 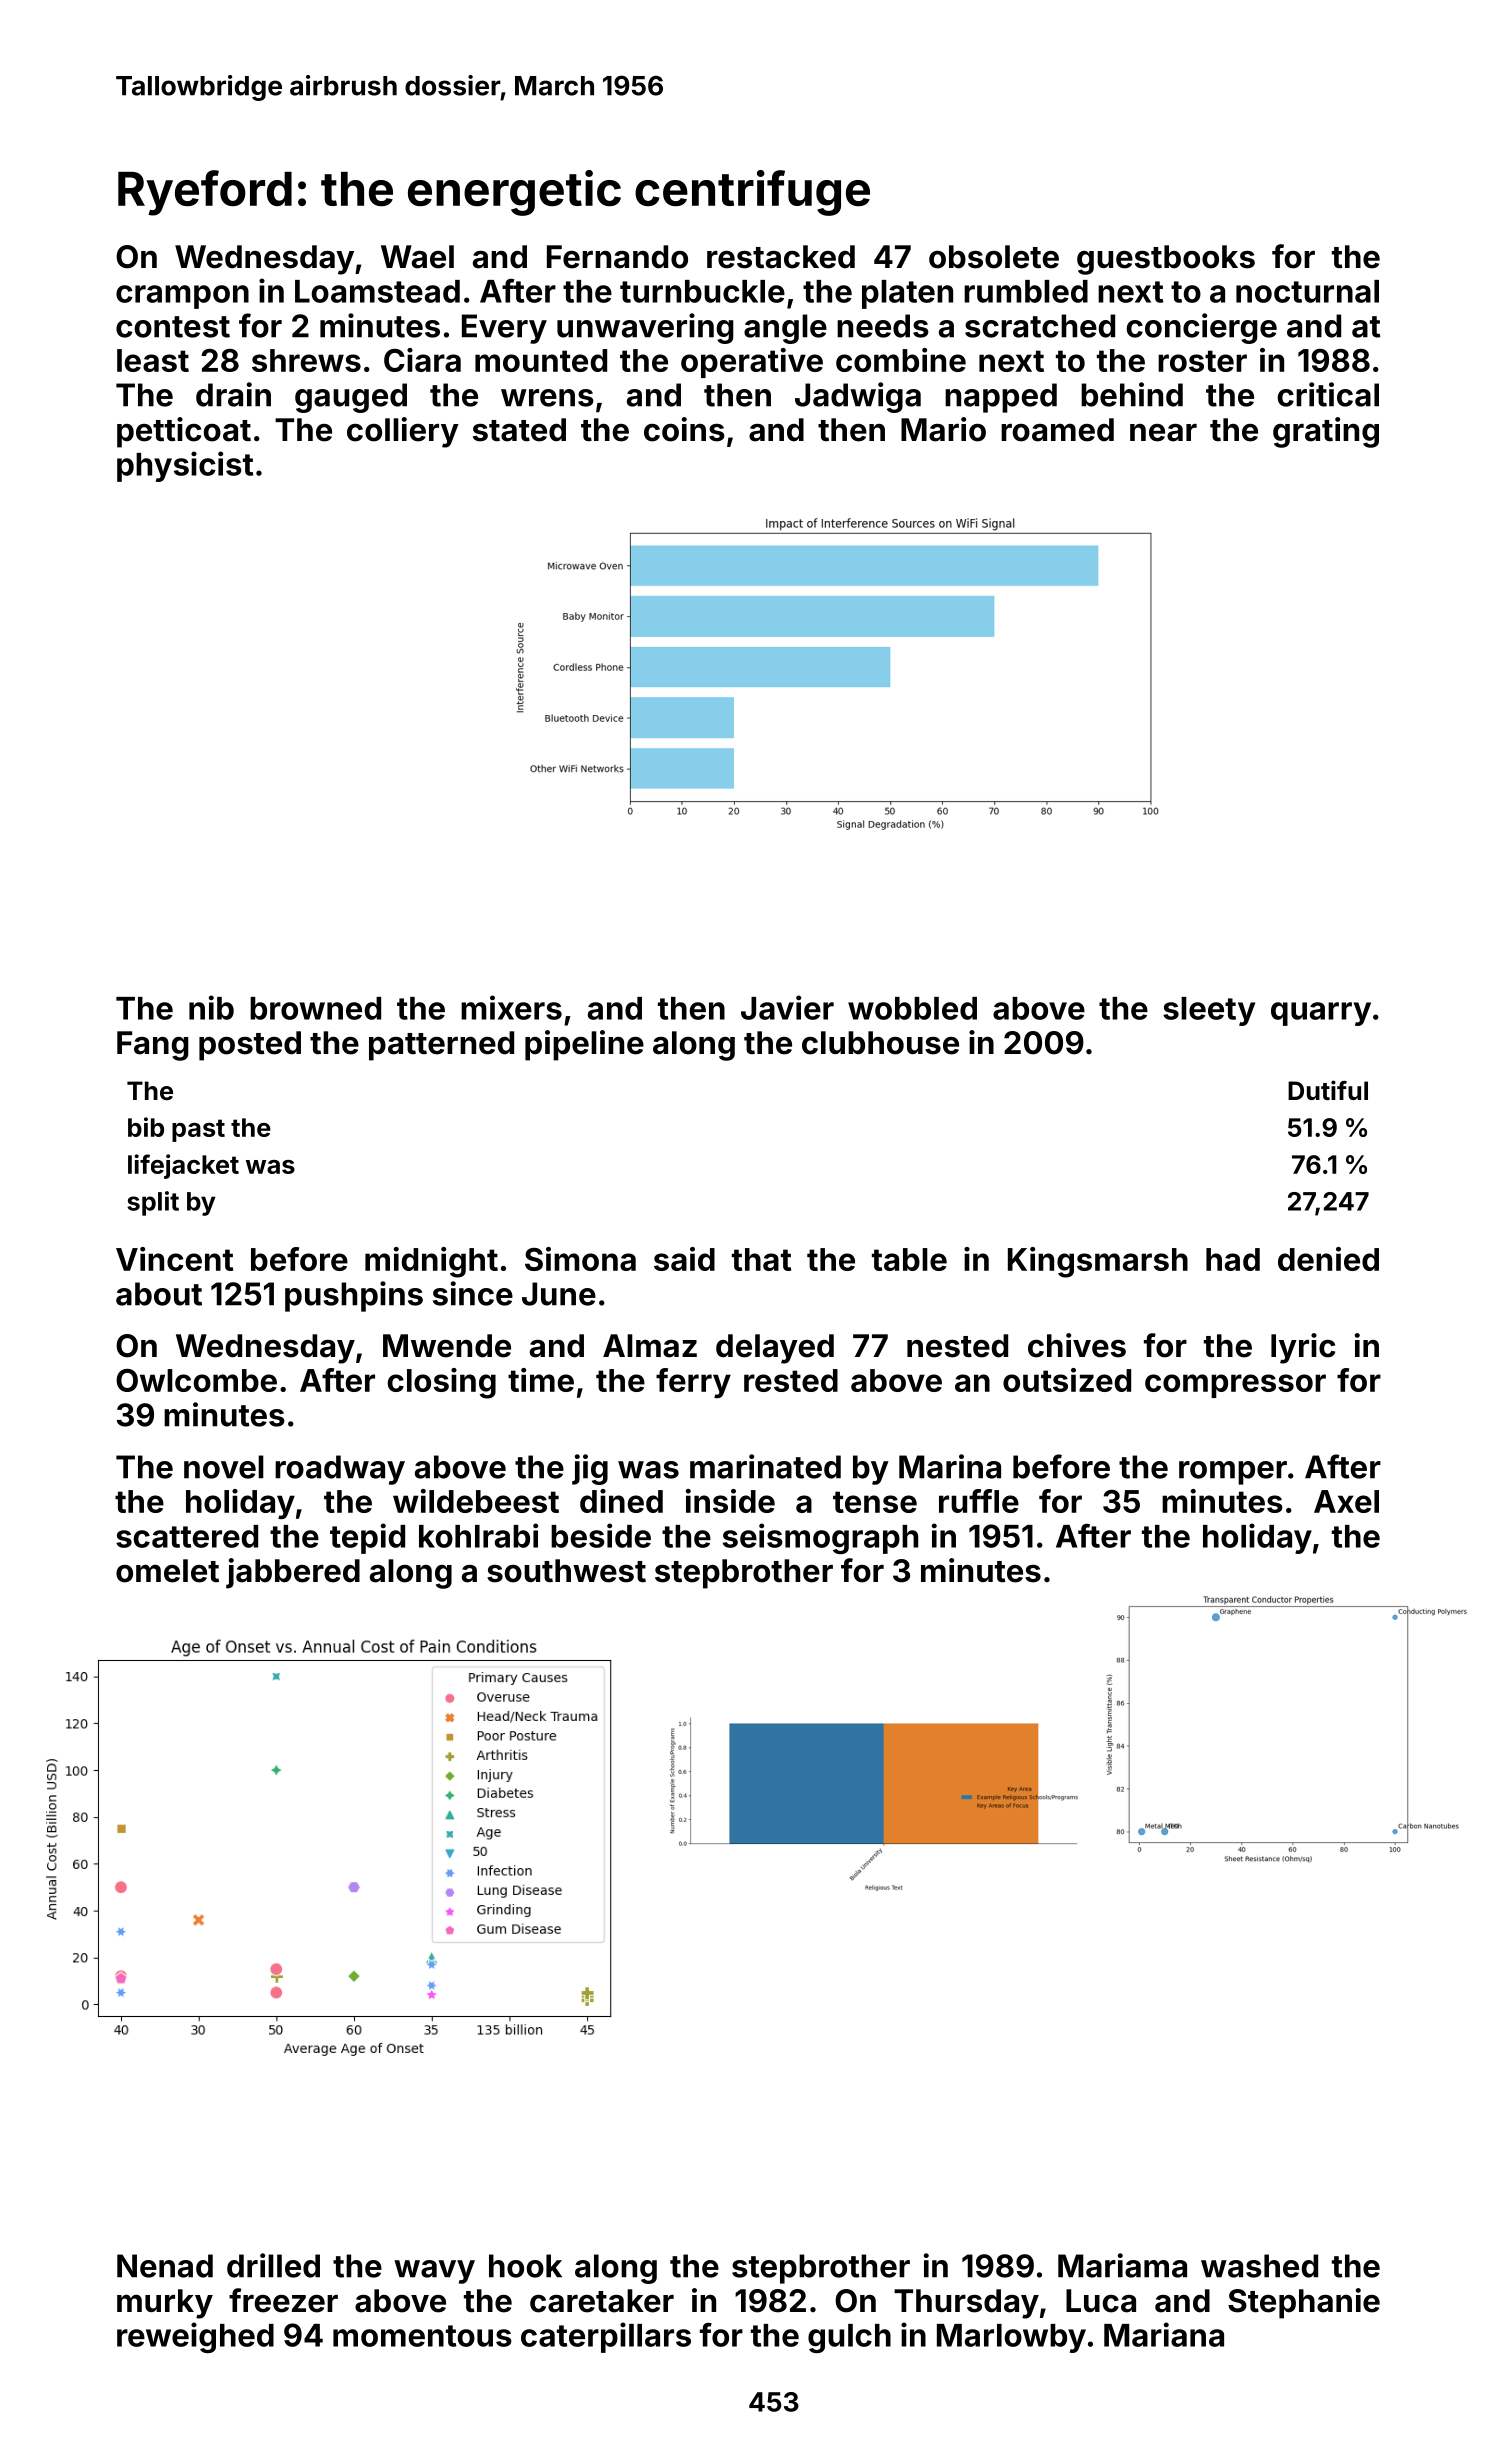 I want to click on nocturnal, so click(x=1307, y=291).
